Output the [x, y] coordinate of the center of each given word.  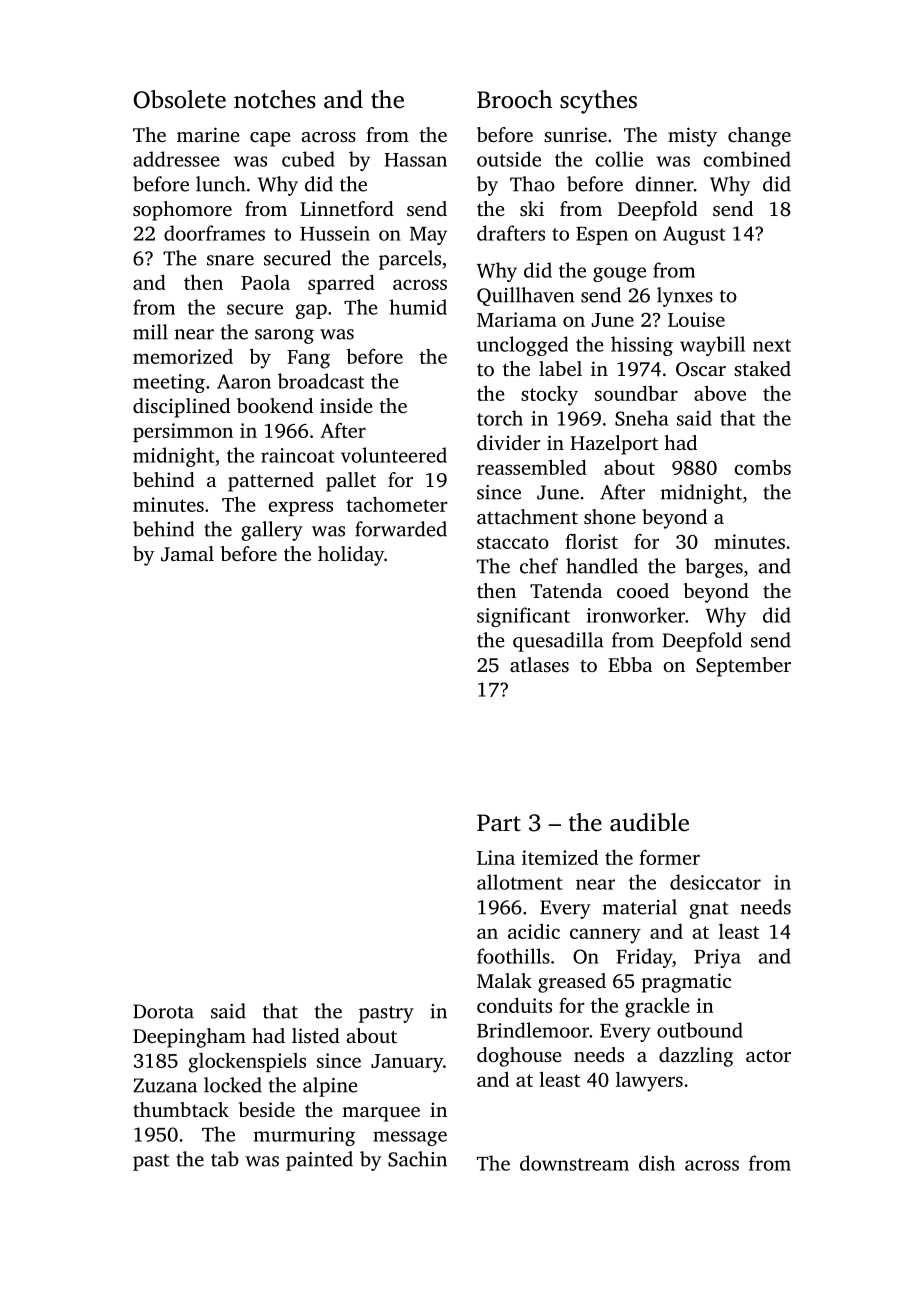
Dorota [163, 1011]
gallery [272, 531]
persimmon [183, 432]
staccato [513, 542]
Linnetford [347, 208]
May [428, 236]
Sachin [417, 1159]
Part [499, 823]
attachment [527, 516]
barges [714, 568]
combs [762, 467]
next [772, 345]
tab [225, 1159]
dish [657, 1163]
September [743, 667]
